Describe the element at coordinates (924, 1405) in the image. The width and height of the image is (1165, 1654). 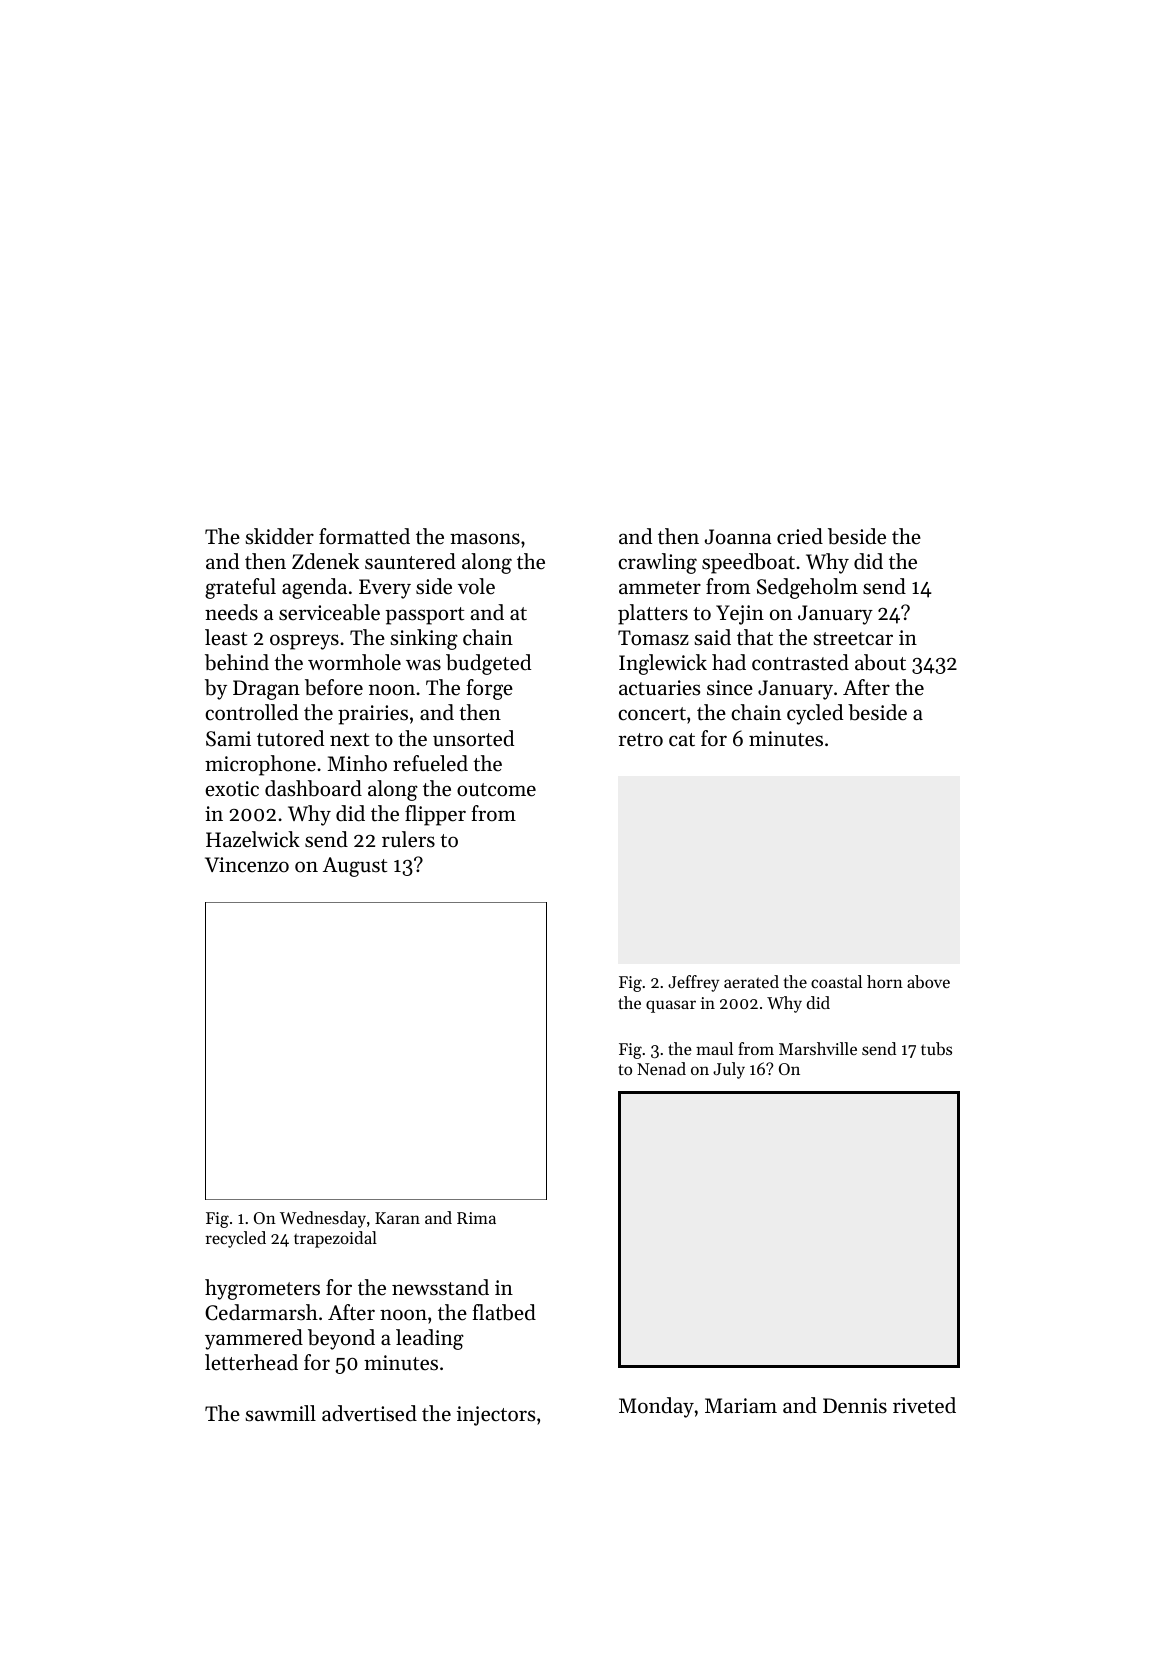
I see `riveted` at that location.
